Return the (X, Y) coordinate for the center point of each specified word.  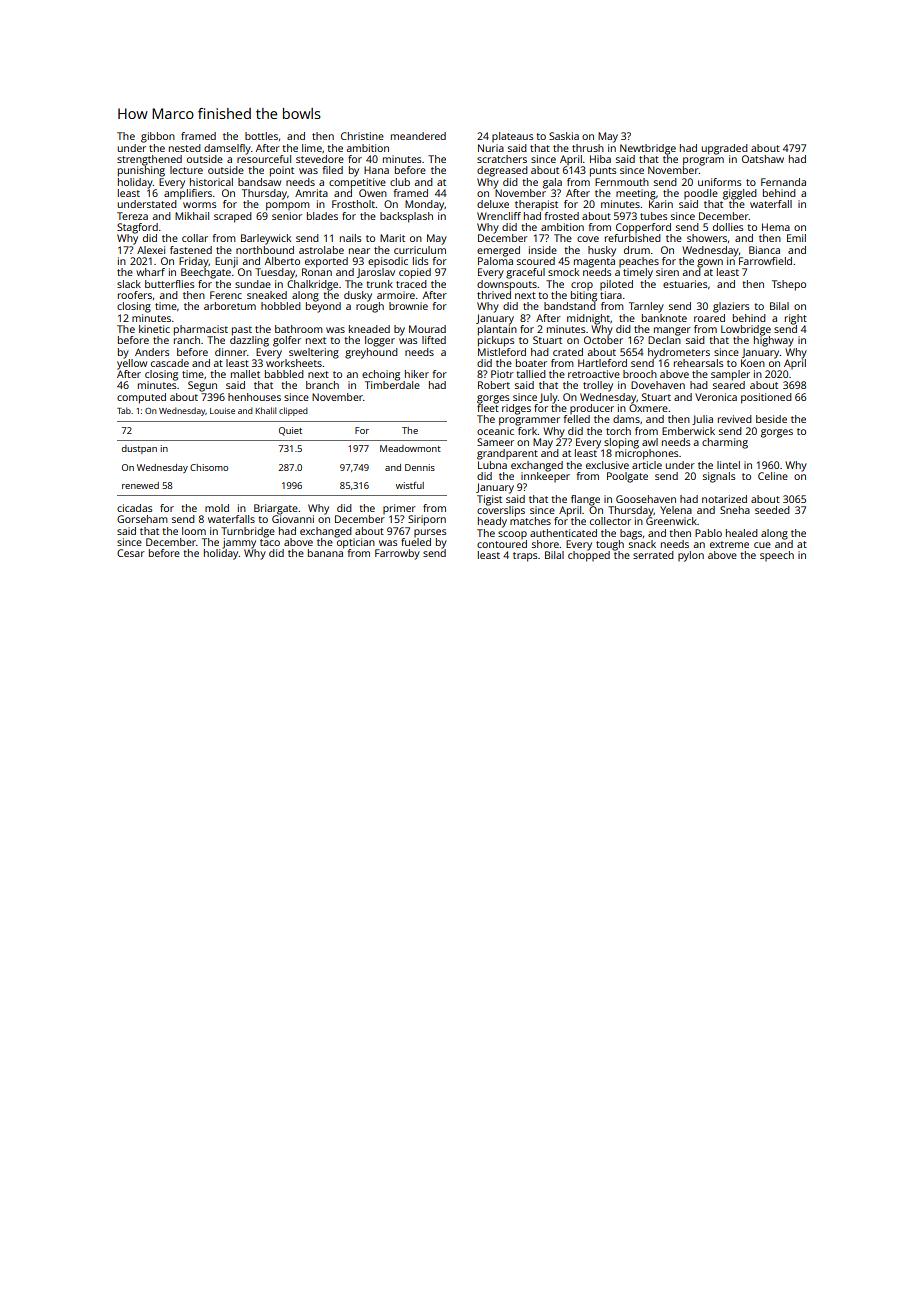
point (282, 171)
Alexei (151, 250)
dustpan (139, 449)
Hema (776, 227)
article (647, 465)
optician (356, 543)
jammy (239, 543)
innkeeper (545, 477)
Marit (392, 238)
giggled (740, 194)
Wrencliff (499, 216)
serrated (653, 555)
